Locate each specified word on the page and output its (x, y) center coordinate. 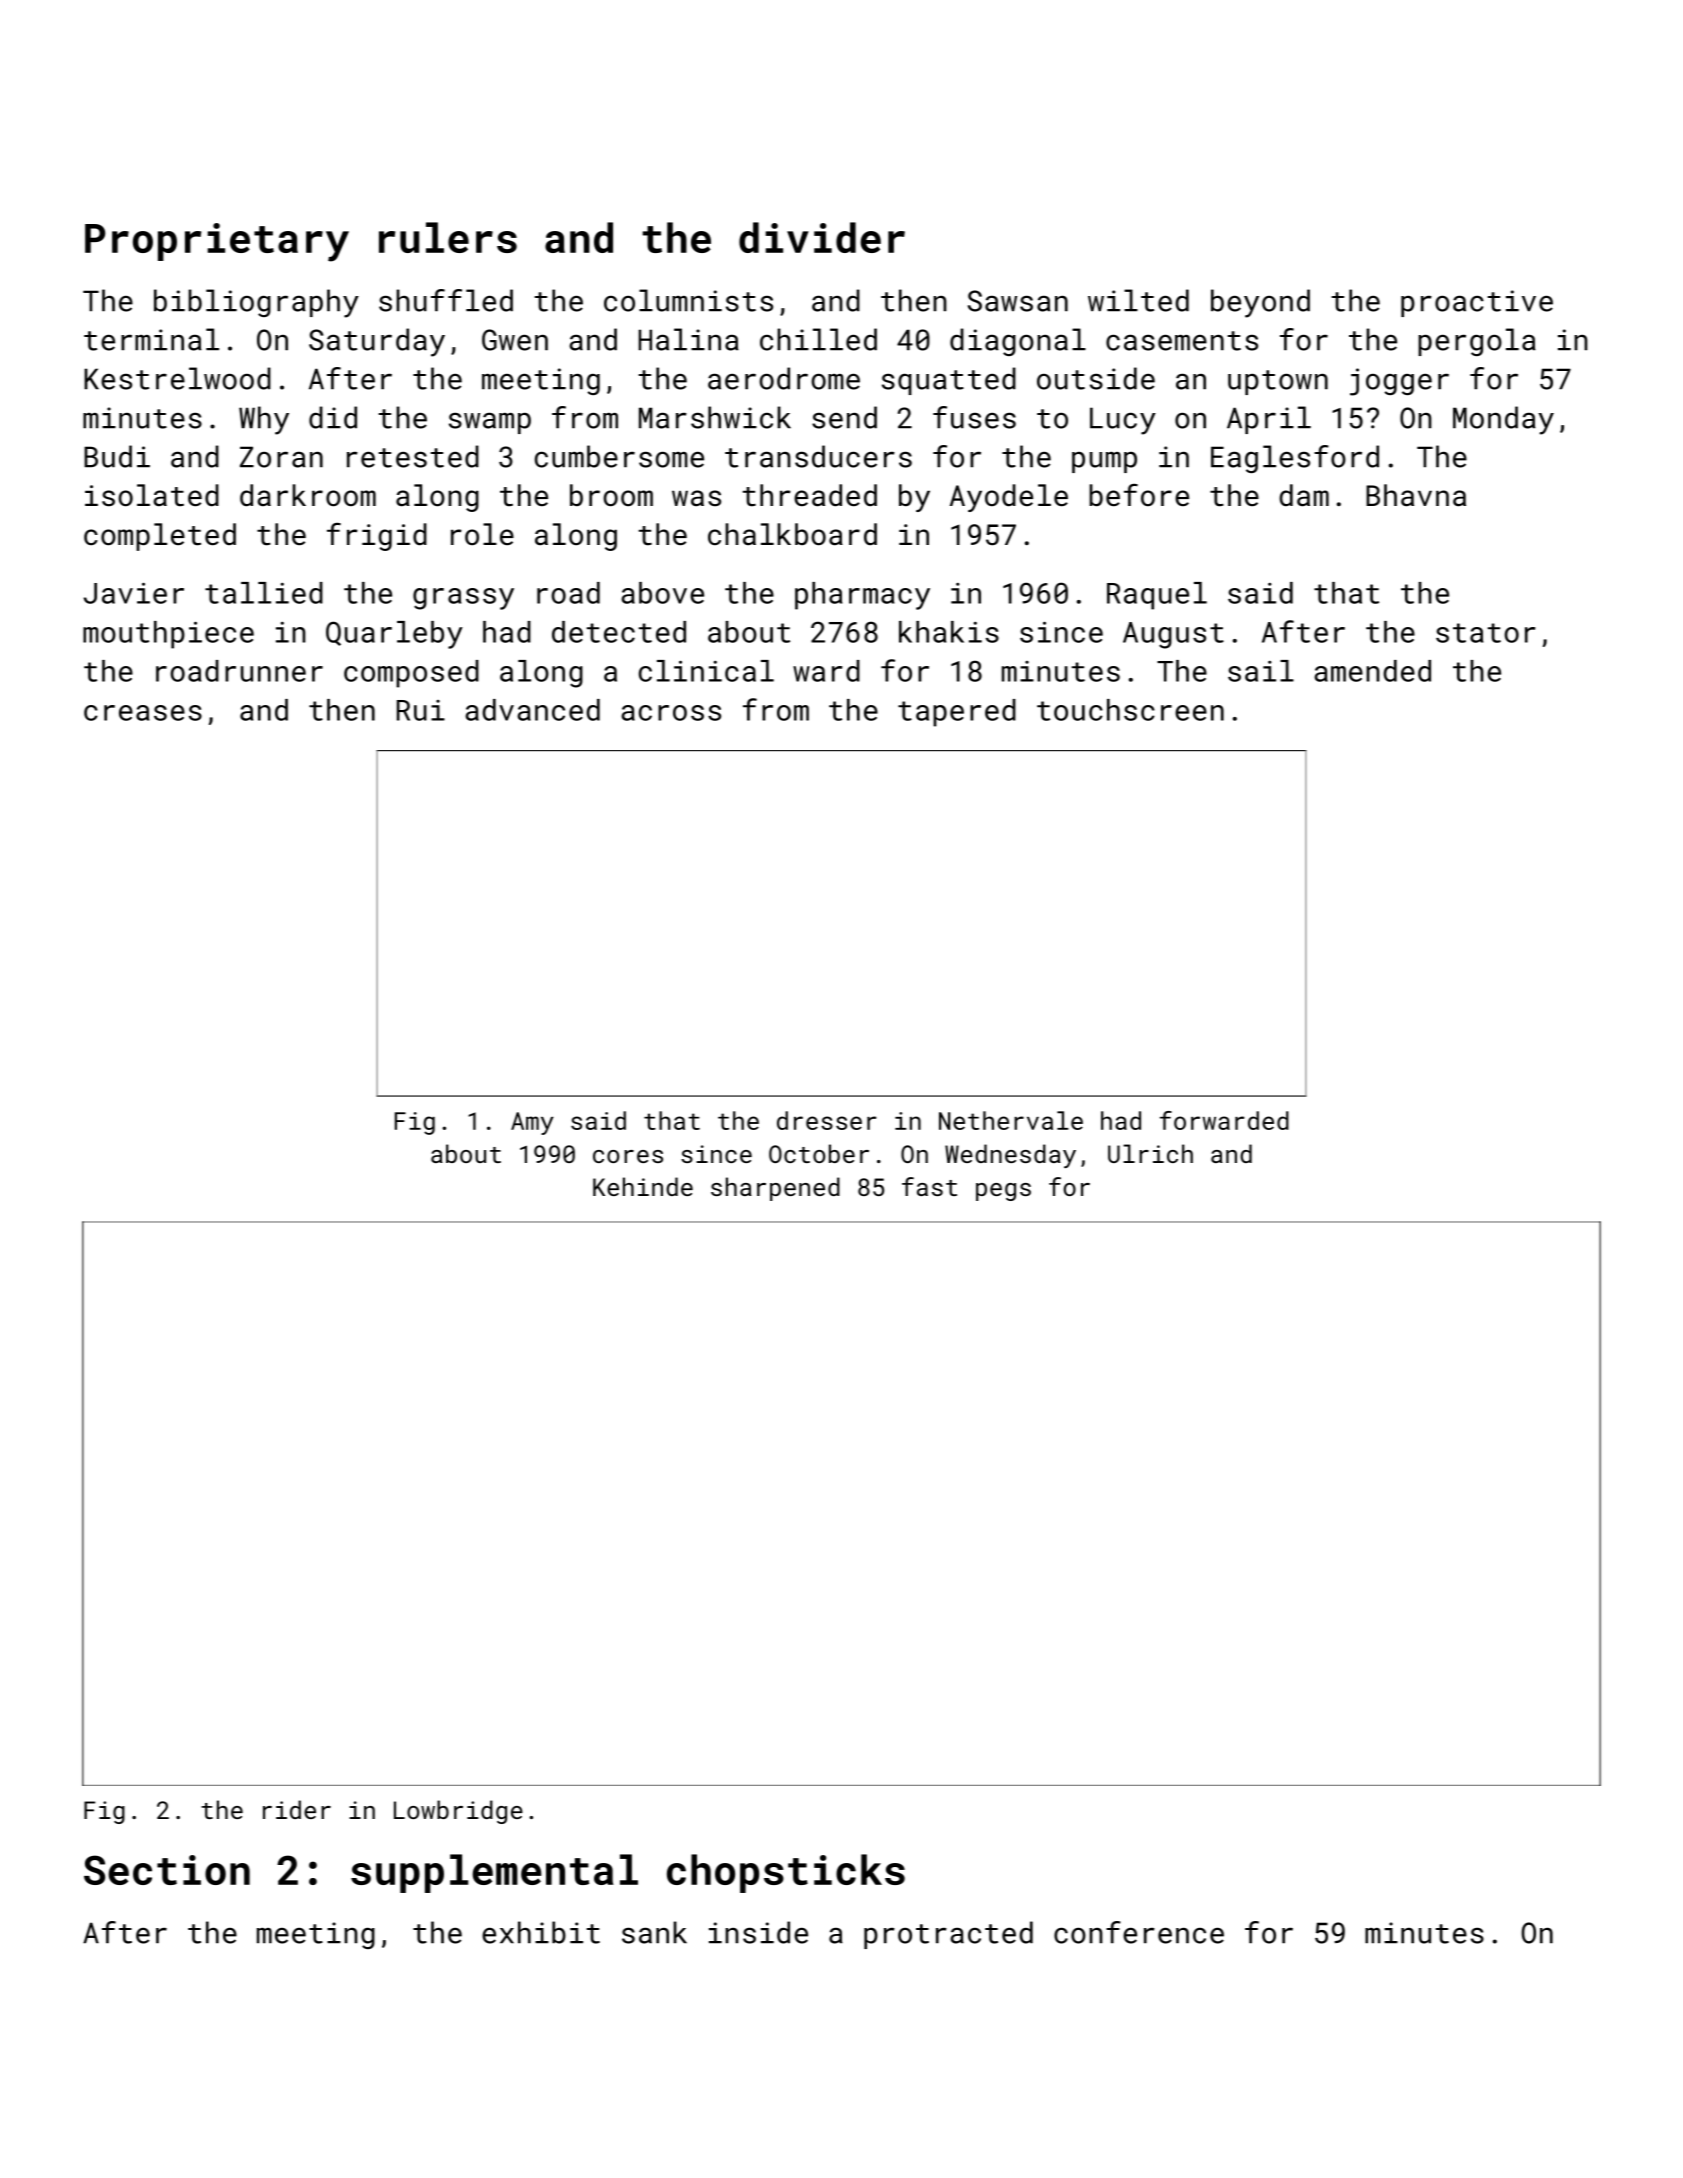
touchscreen (1130, 710)
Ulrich (1150, 1153)
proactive (1477, 303)
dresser (827, 1120)
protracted (948, 1935)
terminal (151, 339)
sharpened (775, 1189)
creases (143, 713)
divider (822, 237)
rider (297, 1809)
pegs (1003, 1192)
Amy (532, 1123)
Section (167, 1870)
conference (1139, 1932)
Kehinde (643, 1186)
